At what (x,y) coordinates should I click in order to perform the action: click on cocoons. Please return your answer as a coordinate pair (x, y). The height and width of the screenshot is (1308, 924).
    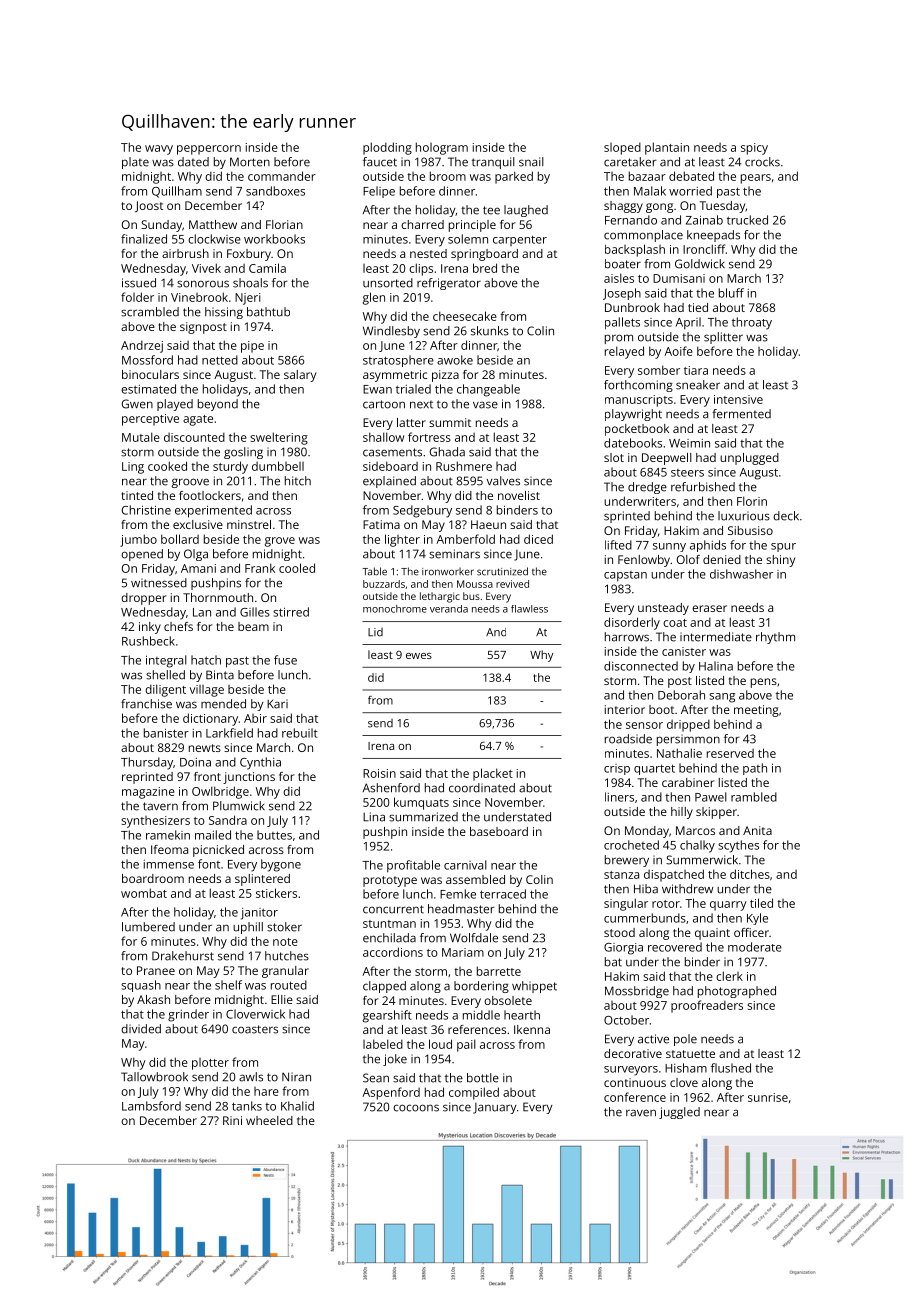
    Looking at the image, I should click on (416, 1108).
